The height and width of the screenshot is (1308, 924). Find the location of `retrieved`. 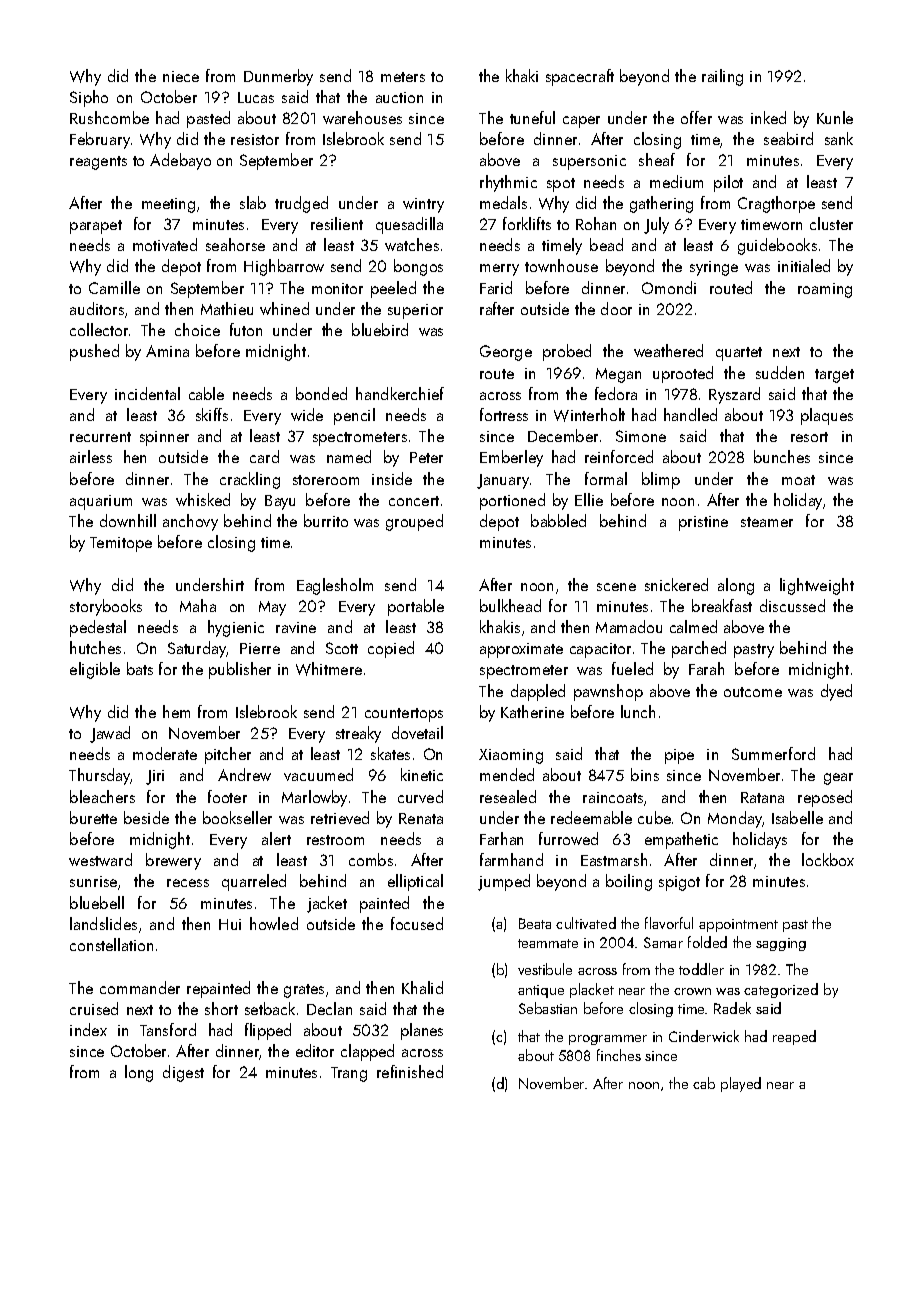

retrieved is located at coordinates (340, 817).
